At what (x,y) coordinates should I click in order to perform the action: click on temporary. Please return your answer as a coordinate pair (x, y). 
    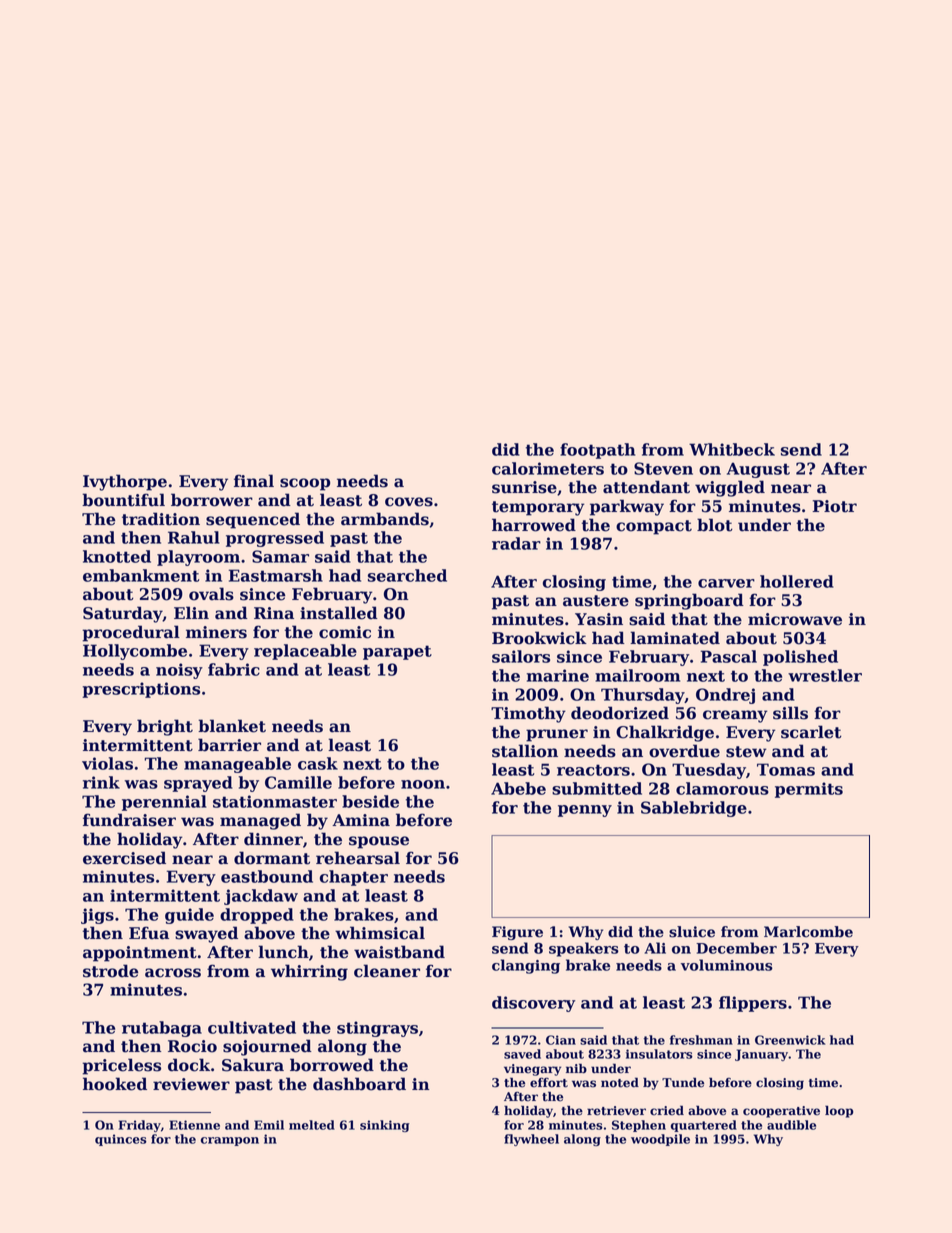
    Looking at the image, I should click on (538, 508).
